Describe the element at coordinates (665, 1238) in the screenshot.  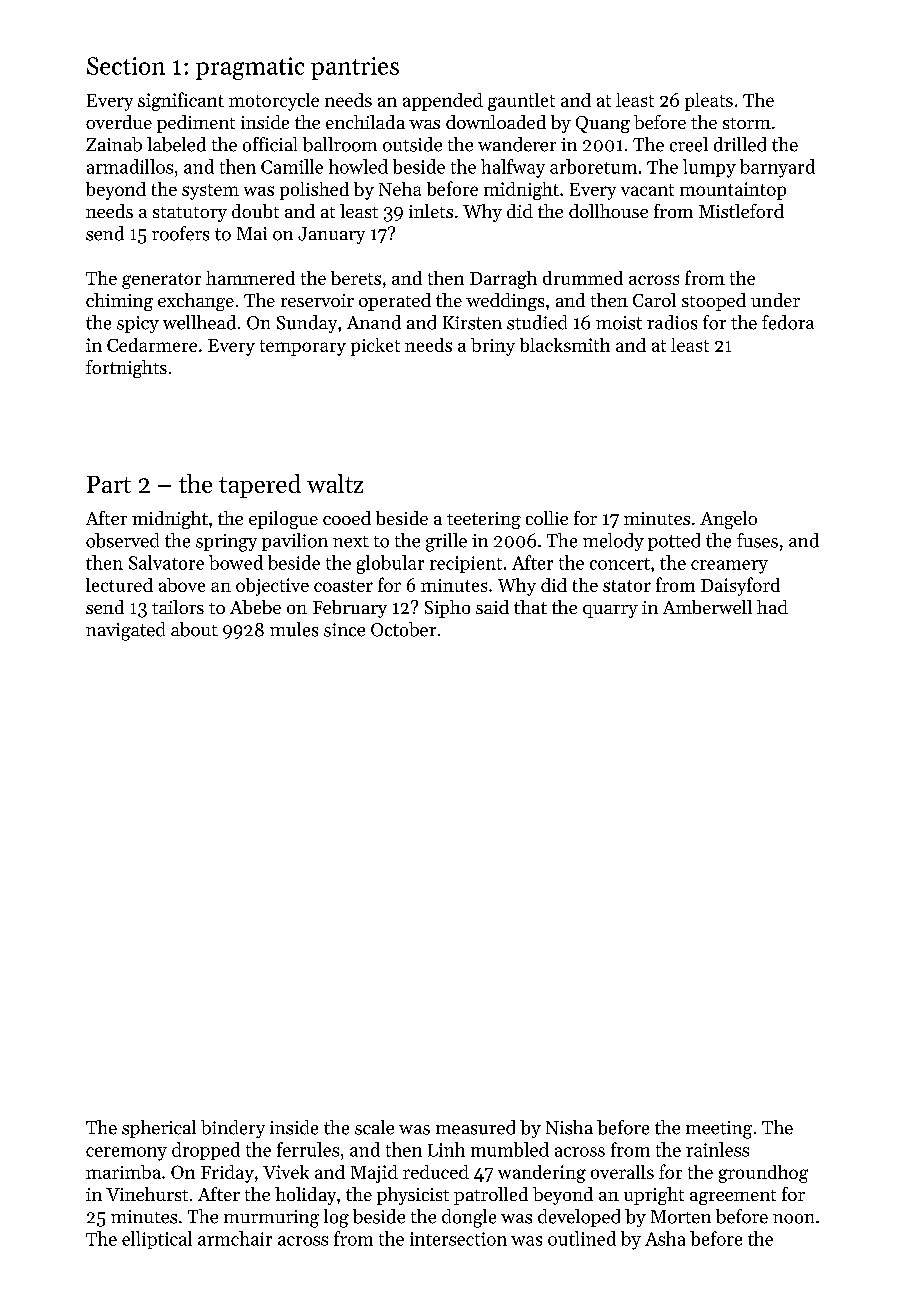
I see `Asha` at that location.
